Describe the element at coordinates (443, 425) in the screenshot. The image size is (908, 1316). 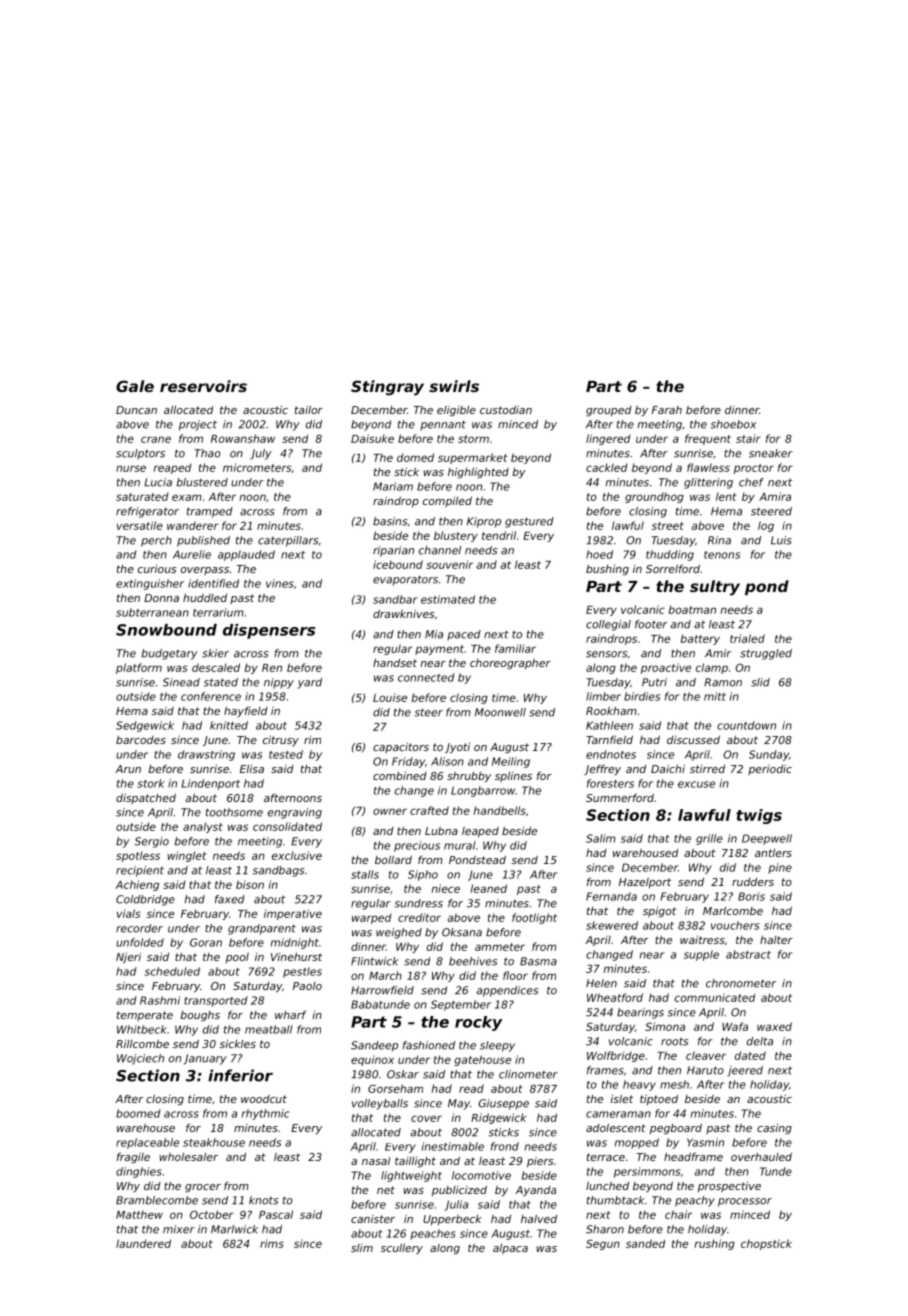
I see `pennant` at that location.
